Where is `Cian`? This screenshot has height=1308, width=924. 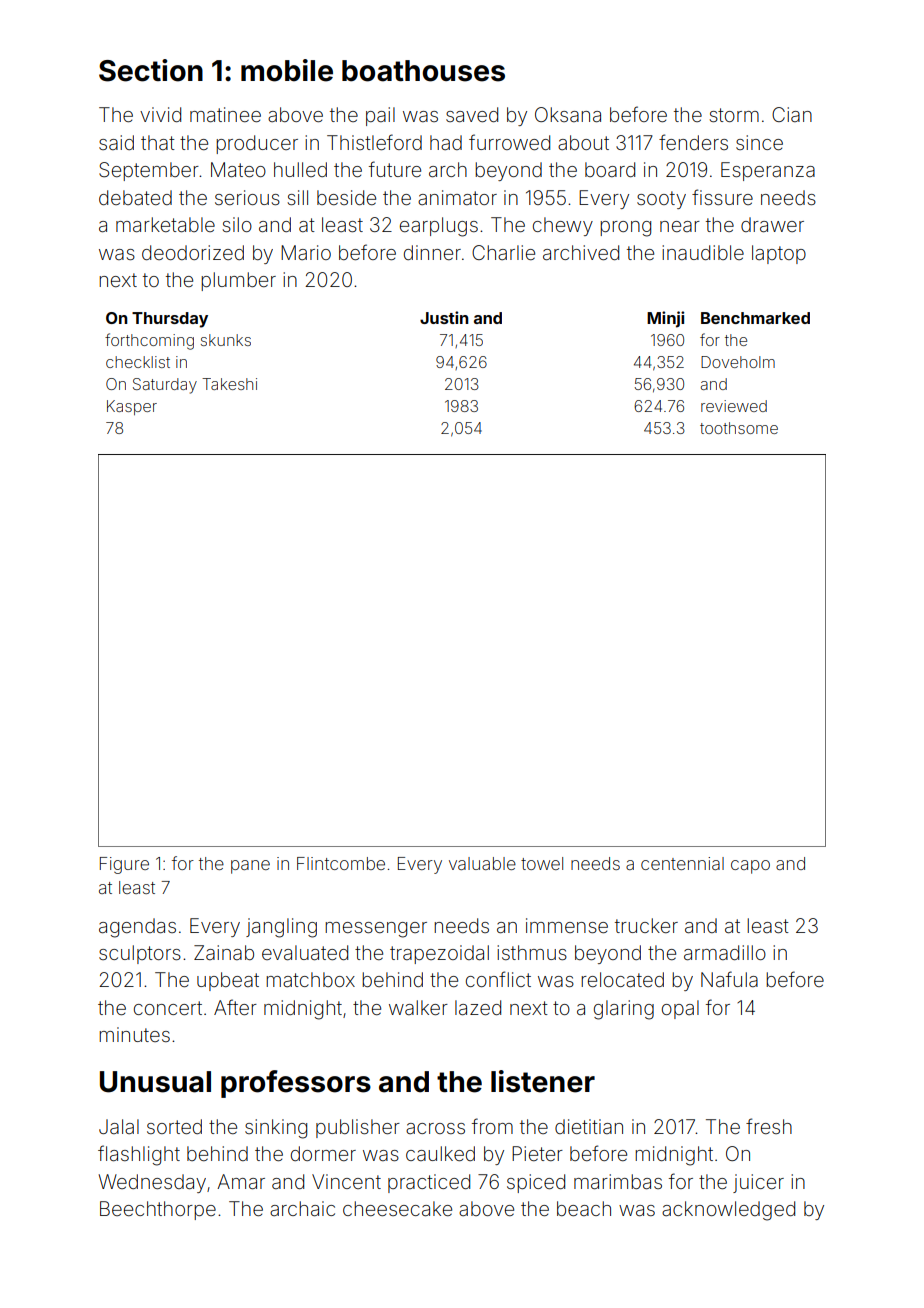
Cian is located at coordinates (792, 114).
